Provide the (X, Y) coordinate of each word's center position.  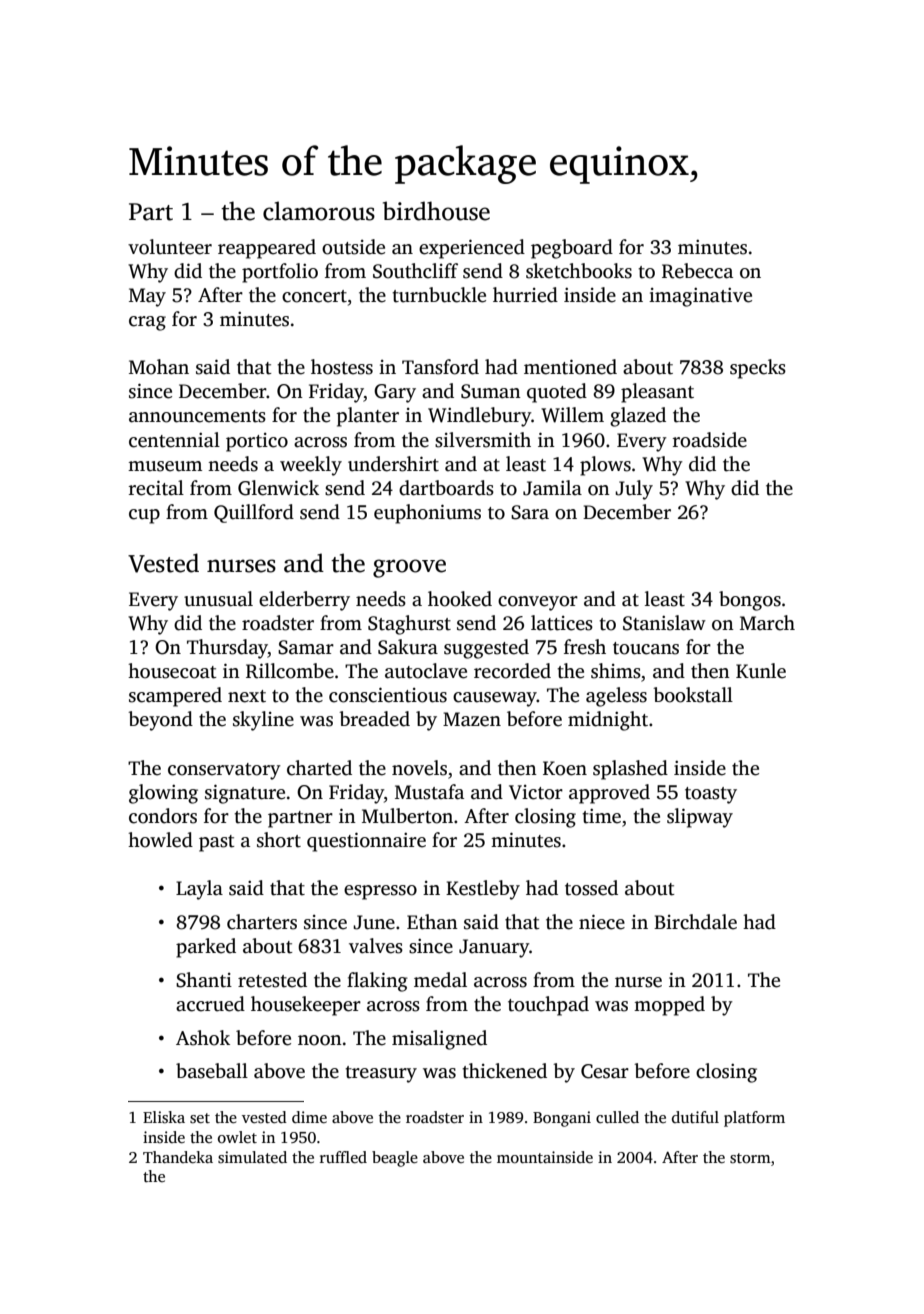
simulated (252, 1157)
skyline (263, 721)
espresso (380, 892)
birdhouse (436, 211)
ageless (616, 697)
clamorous (319, 211)
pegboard (572, 249)
